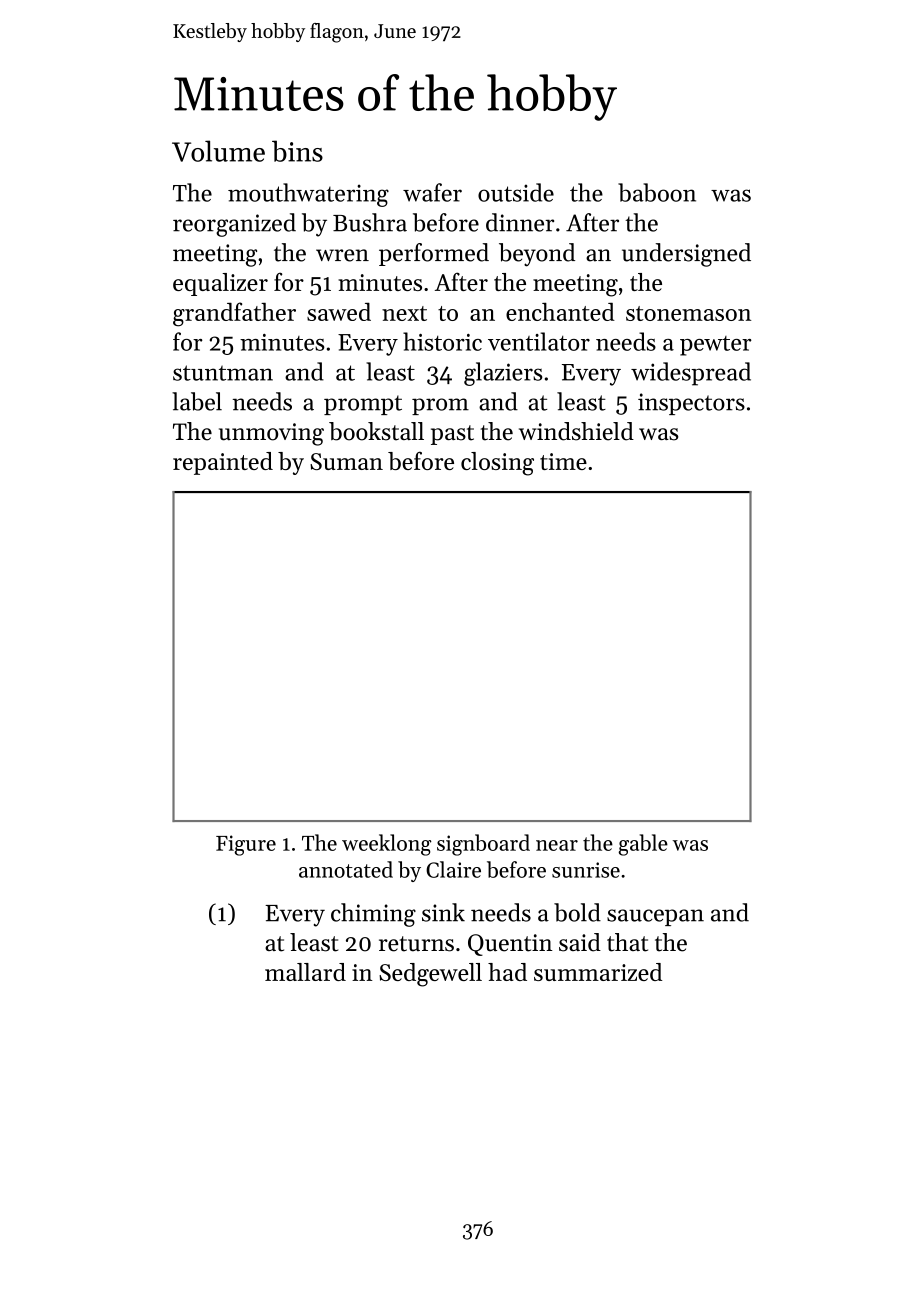 This screenshot has height=1311, width=924. I want to click on inspectors, so click(691, 404).
